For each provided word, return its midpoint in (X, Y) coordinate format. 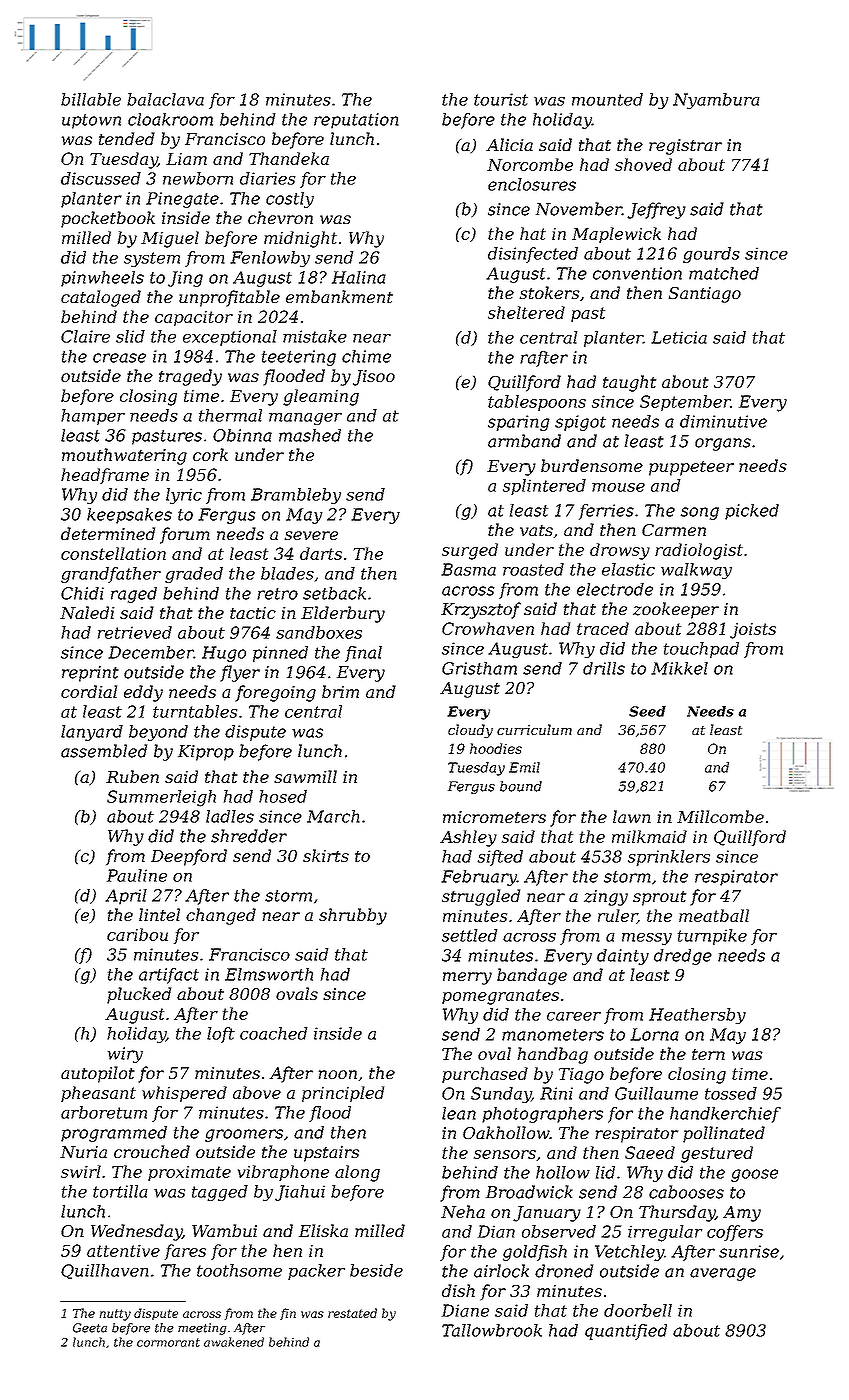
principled (343, 1094)
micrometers (494, 817)
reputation (356, 121)
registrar (685, 147)
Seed (647, 711)
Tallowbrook (492, 1330)
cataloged (101, 298)
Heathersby (697, 1016)
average (723, 1274)
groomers (244, 1135)
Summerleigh (161, 798)
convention (637, 273)
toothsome (239, 1270)
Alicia (509, 144)
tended (127, 138)
